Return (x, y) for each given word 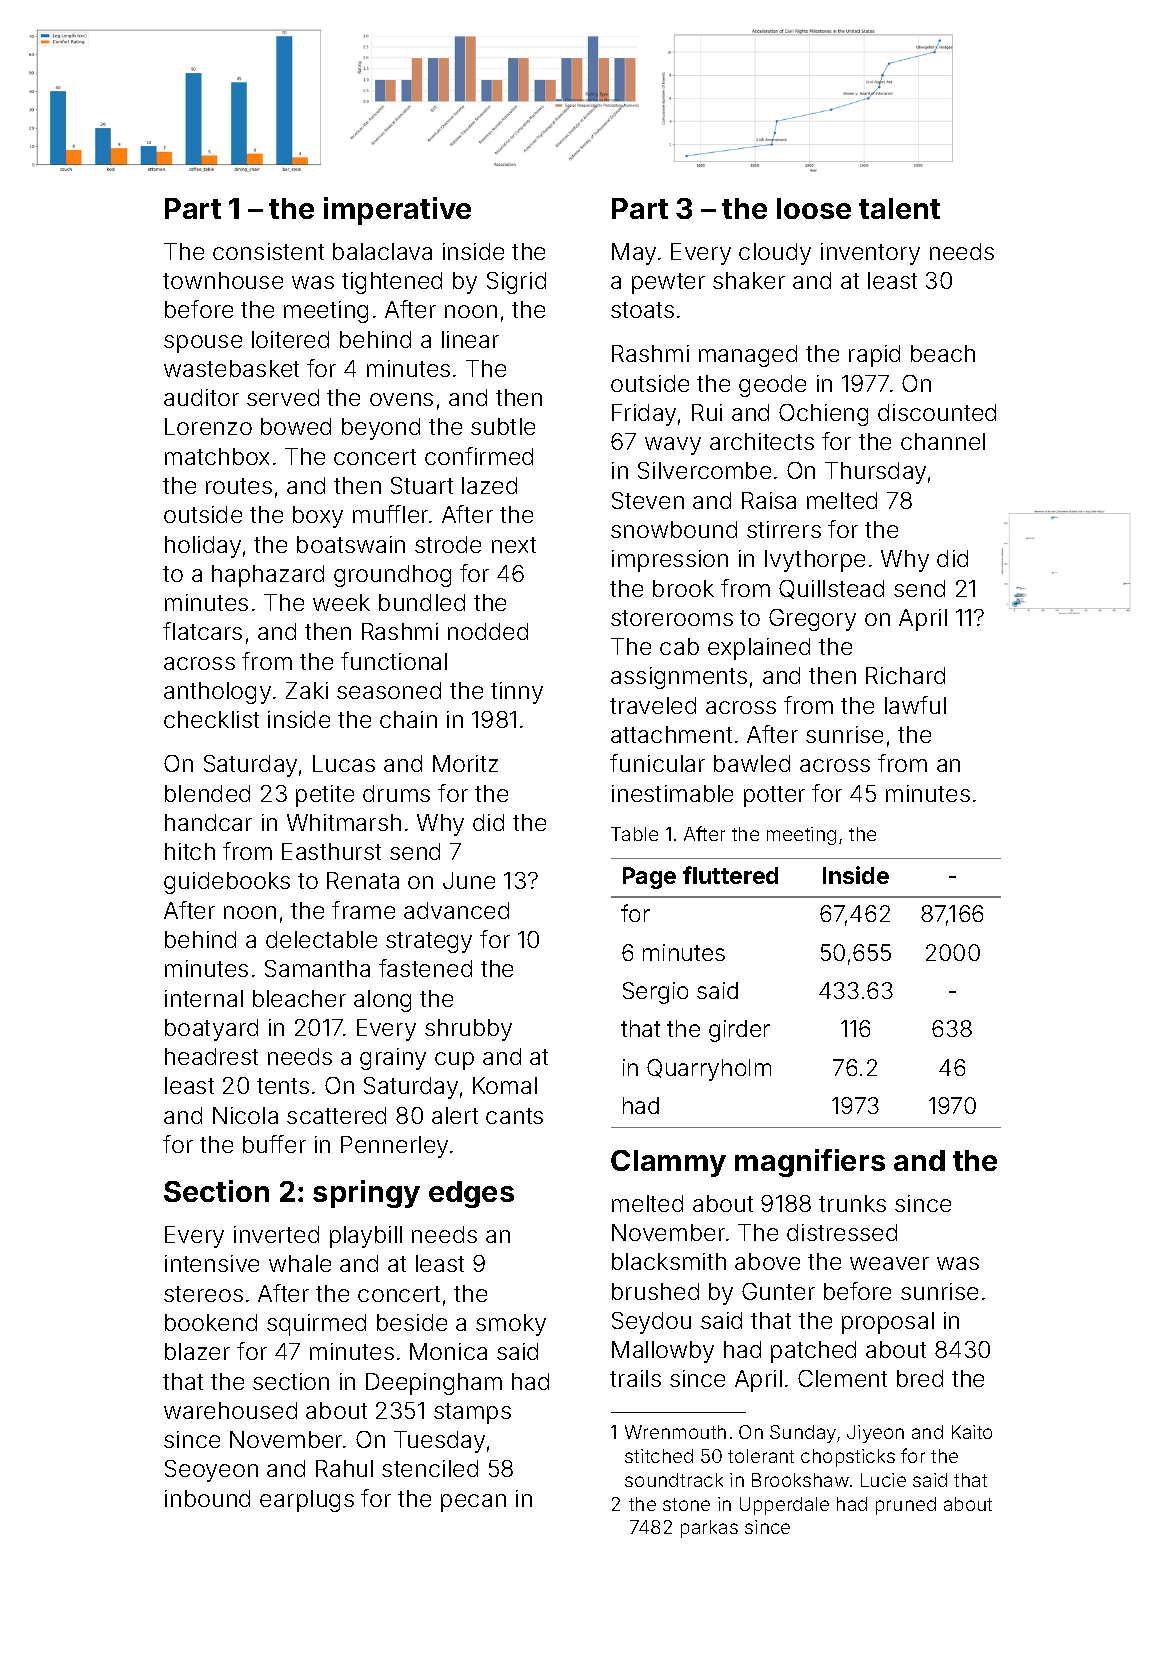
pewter (668, 283)
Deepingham (434, 1384)
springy (366, 1194)
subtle (503, 426)
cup (454, 1061)
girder (739, 1031)
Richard (905, 675)
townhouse (223, 280)
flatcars (202, 631)
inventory (870, 254)
